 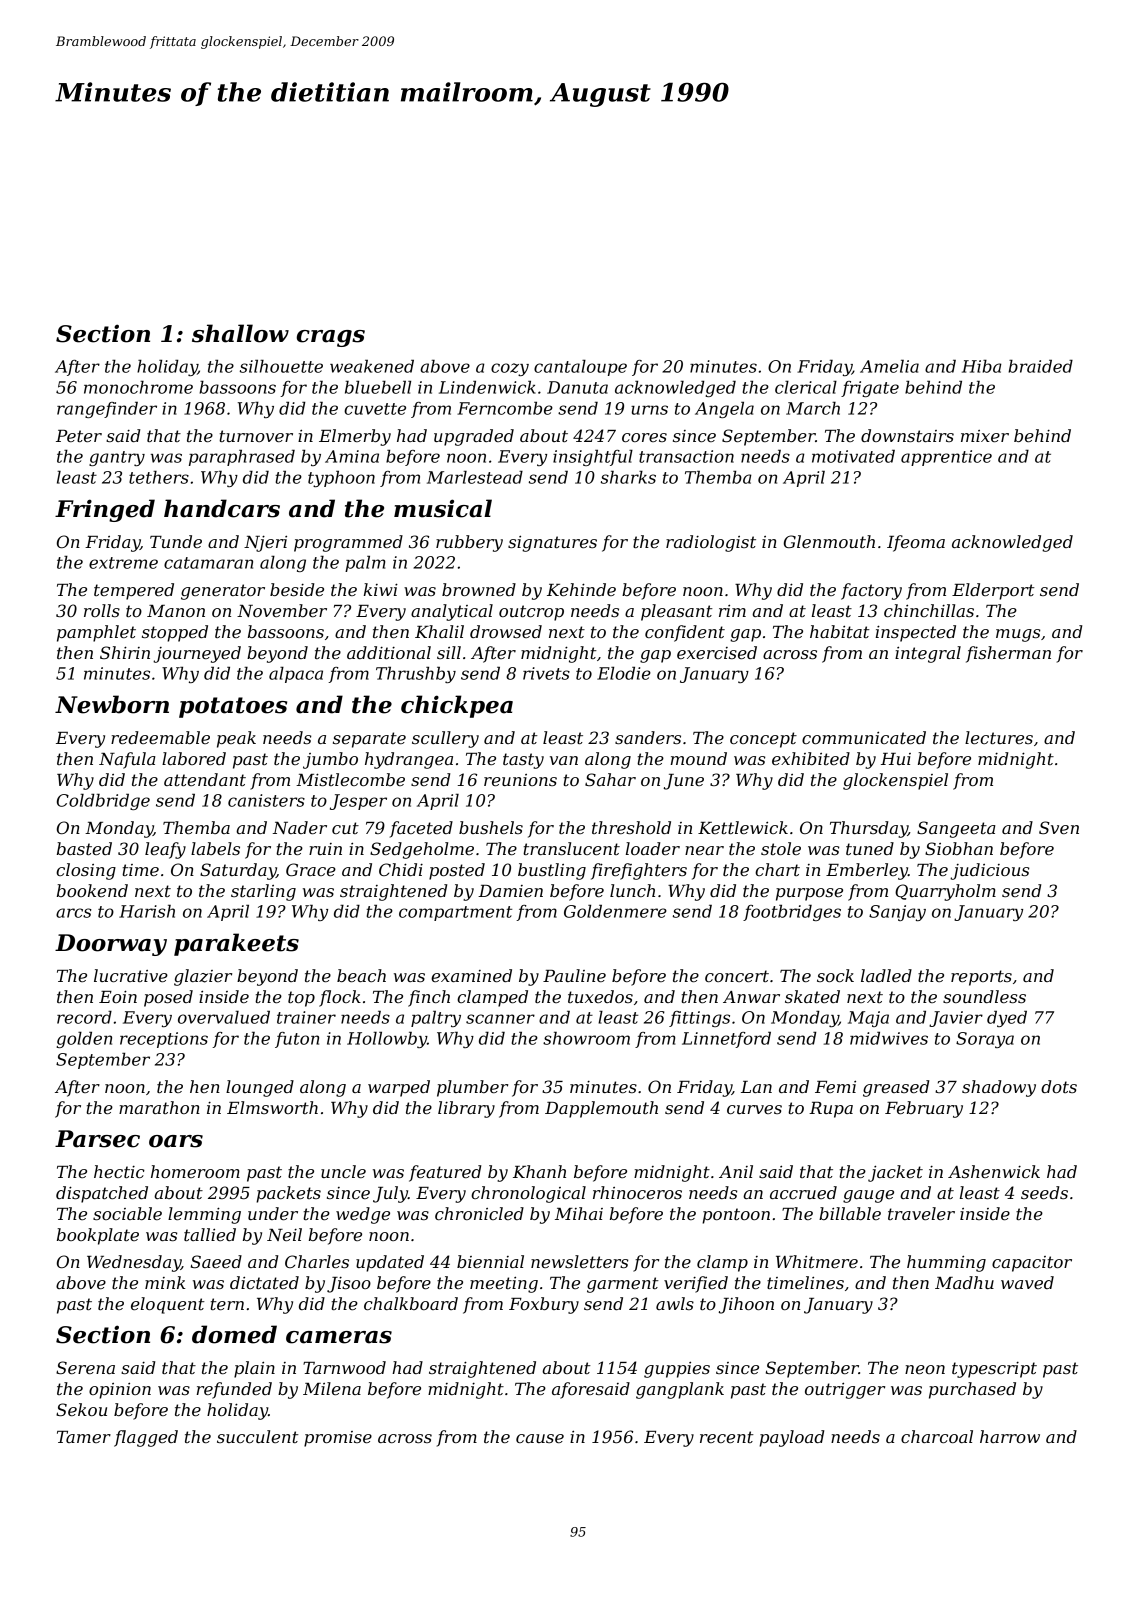 What do you see at coordinates (455, 913) in the screenshot?
I see `compartment` at bounding box center [455, 913].
